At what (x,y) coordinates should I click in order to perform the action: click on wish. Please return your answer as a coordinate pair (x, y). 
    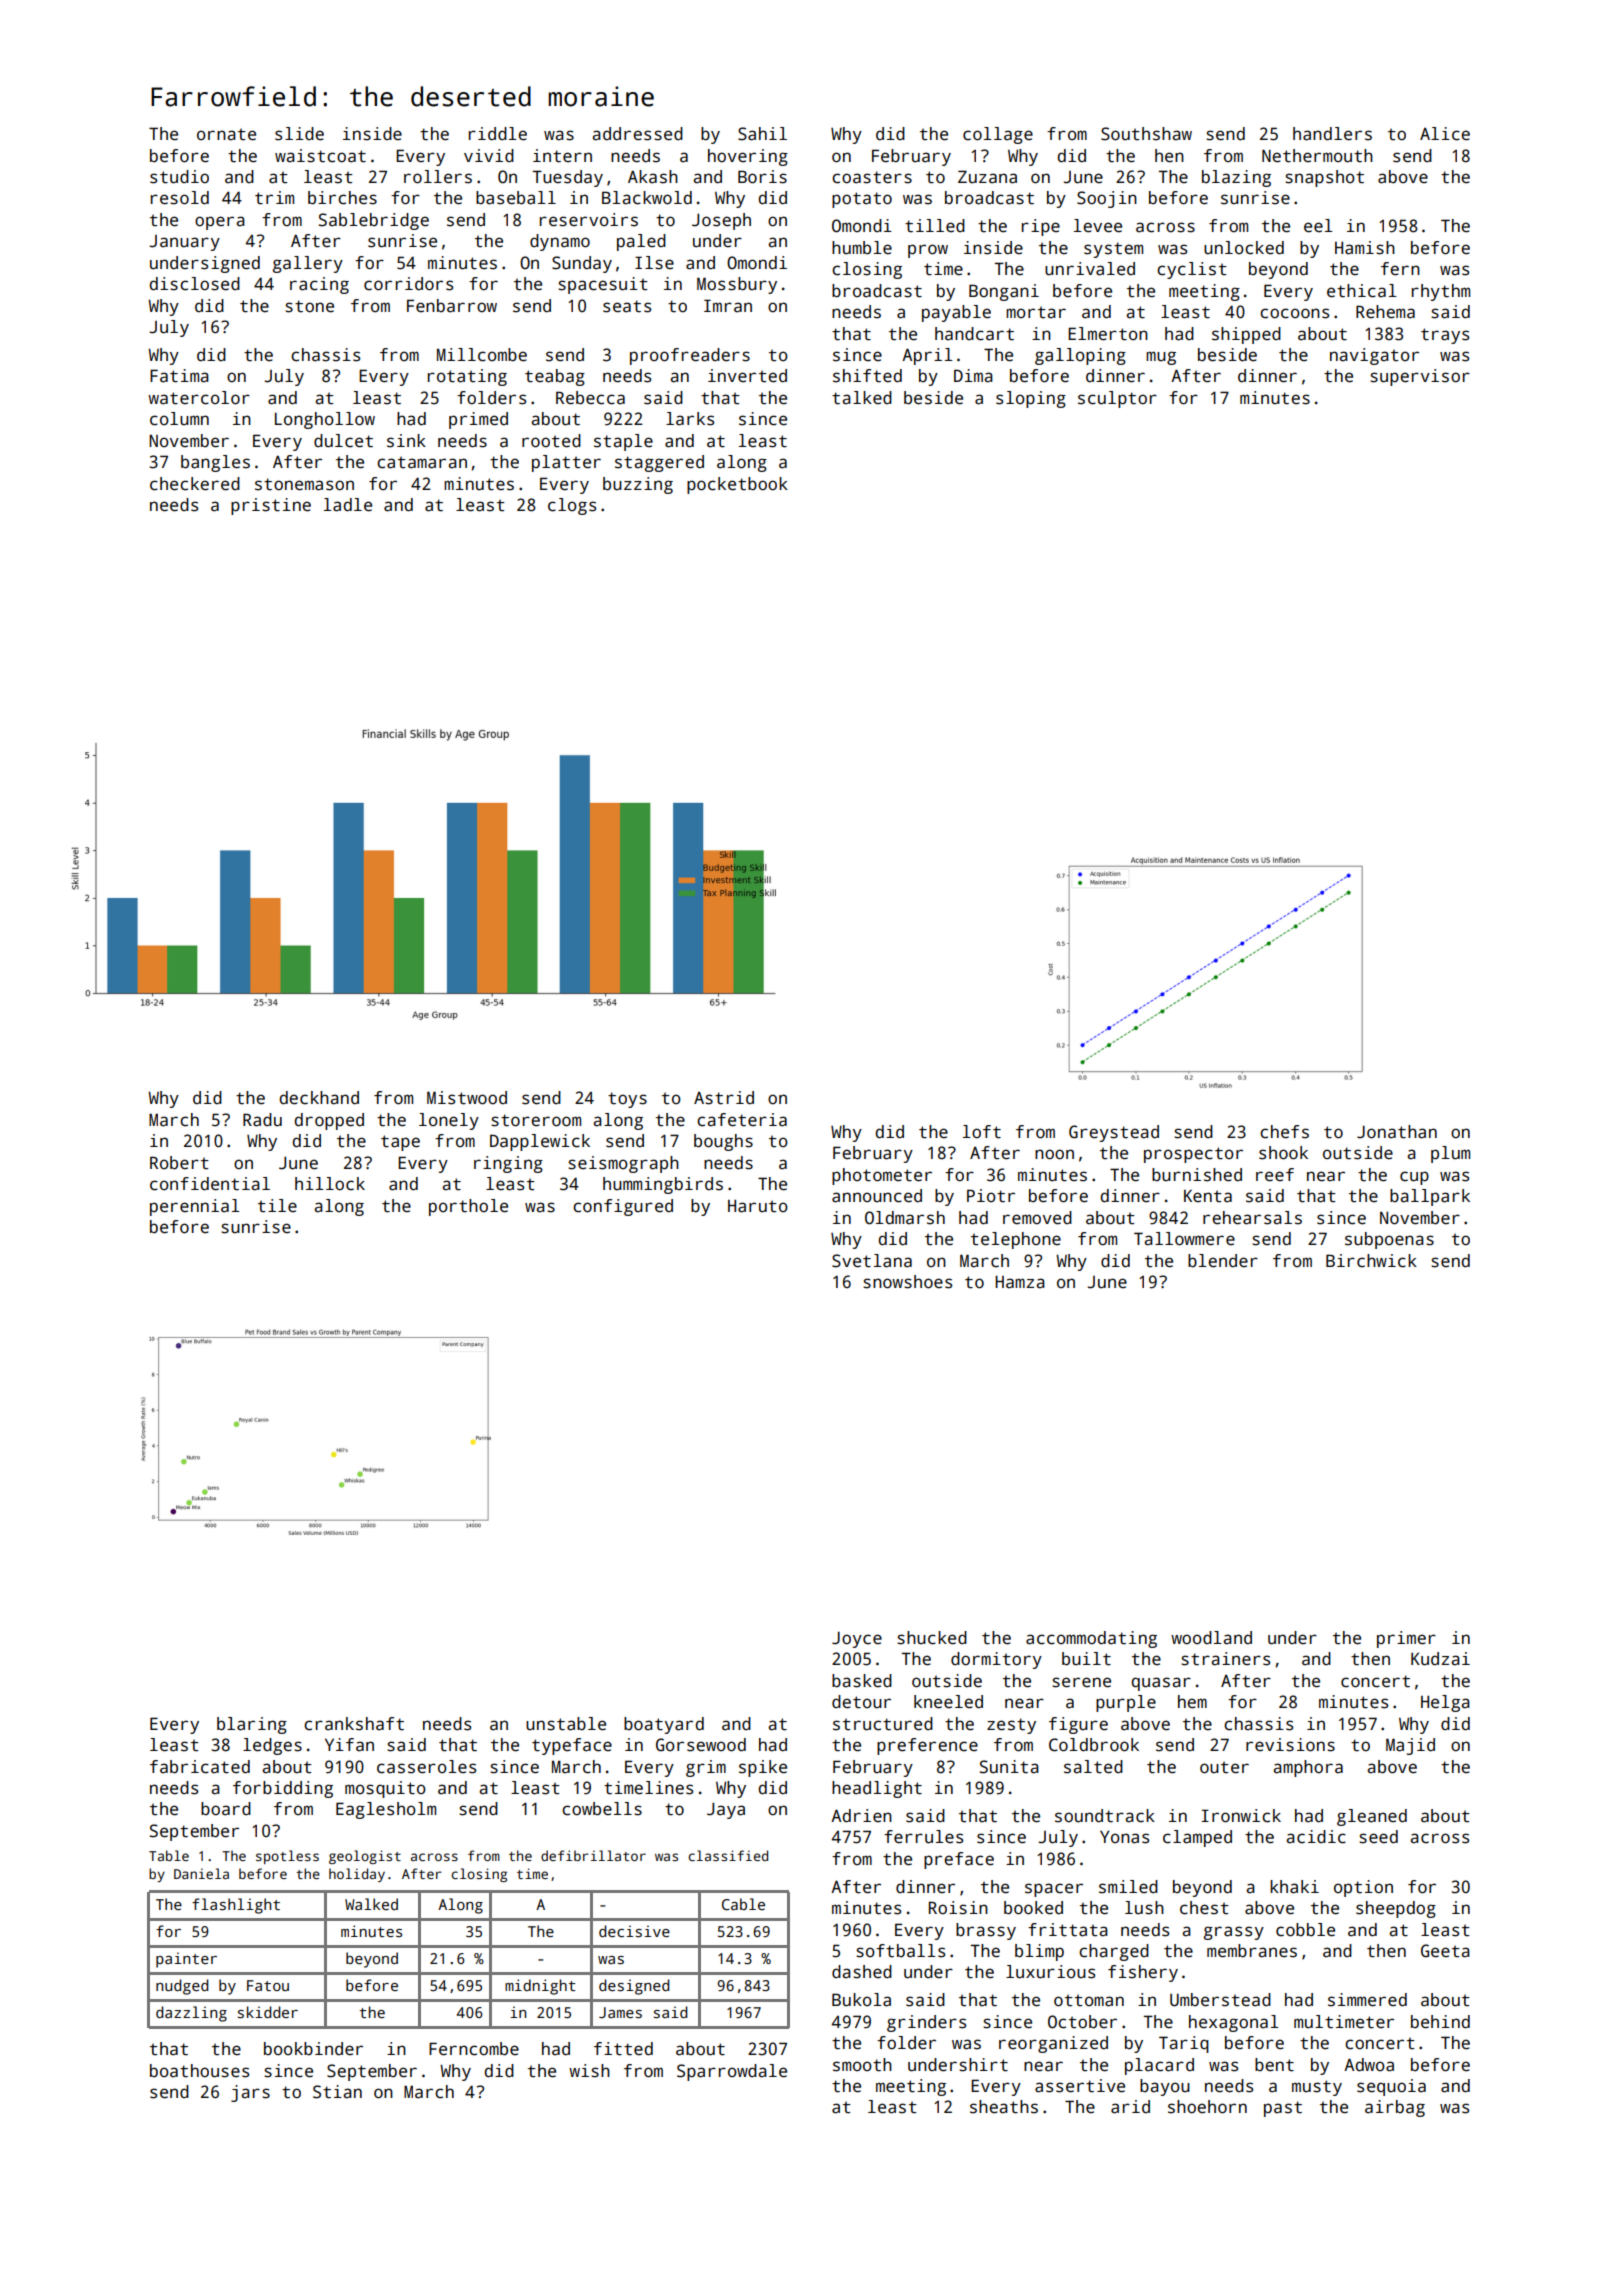
    Looking at the image, I should click on (589, 2071).
